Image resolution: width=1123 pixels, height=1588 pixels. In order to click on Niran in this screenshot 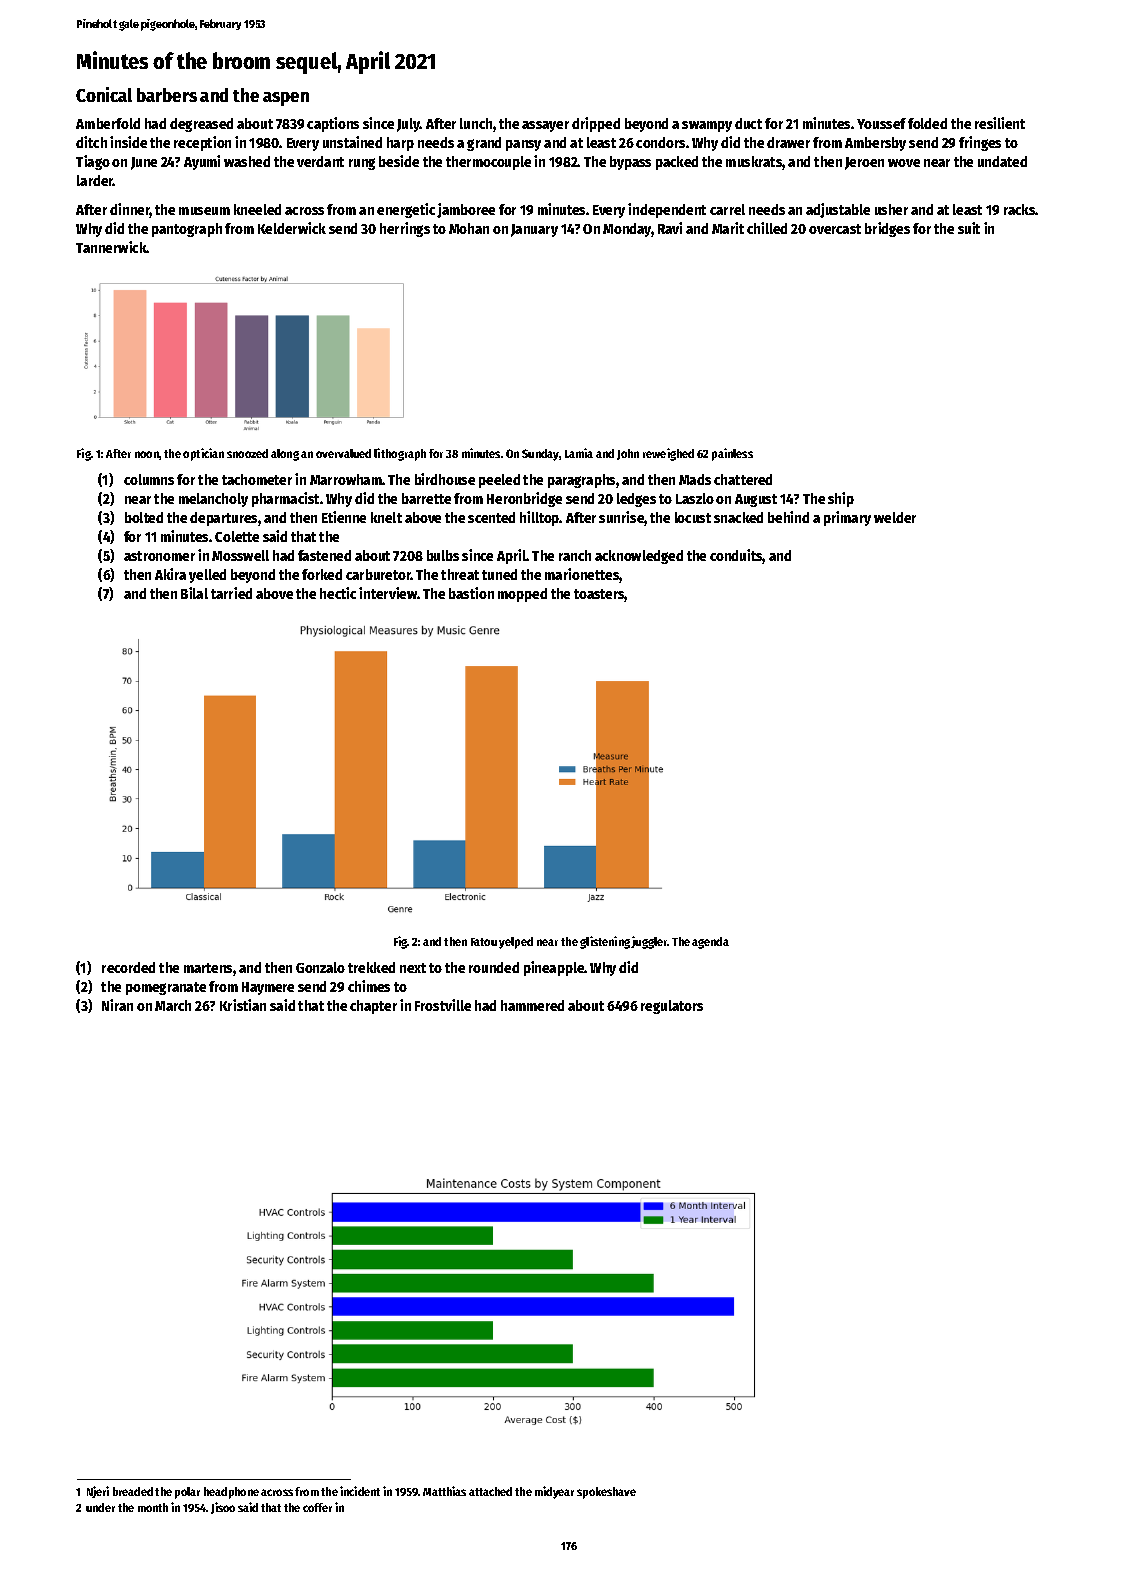, I will do `click(117, 1005)`.
